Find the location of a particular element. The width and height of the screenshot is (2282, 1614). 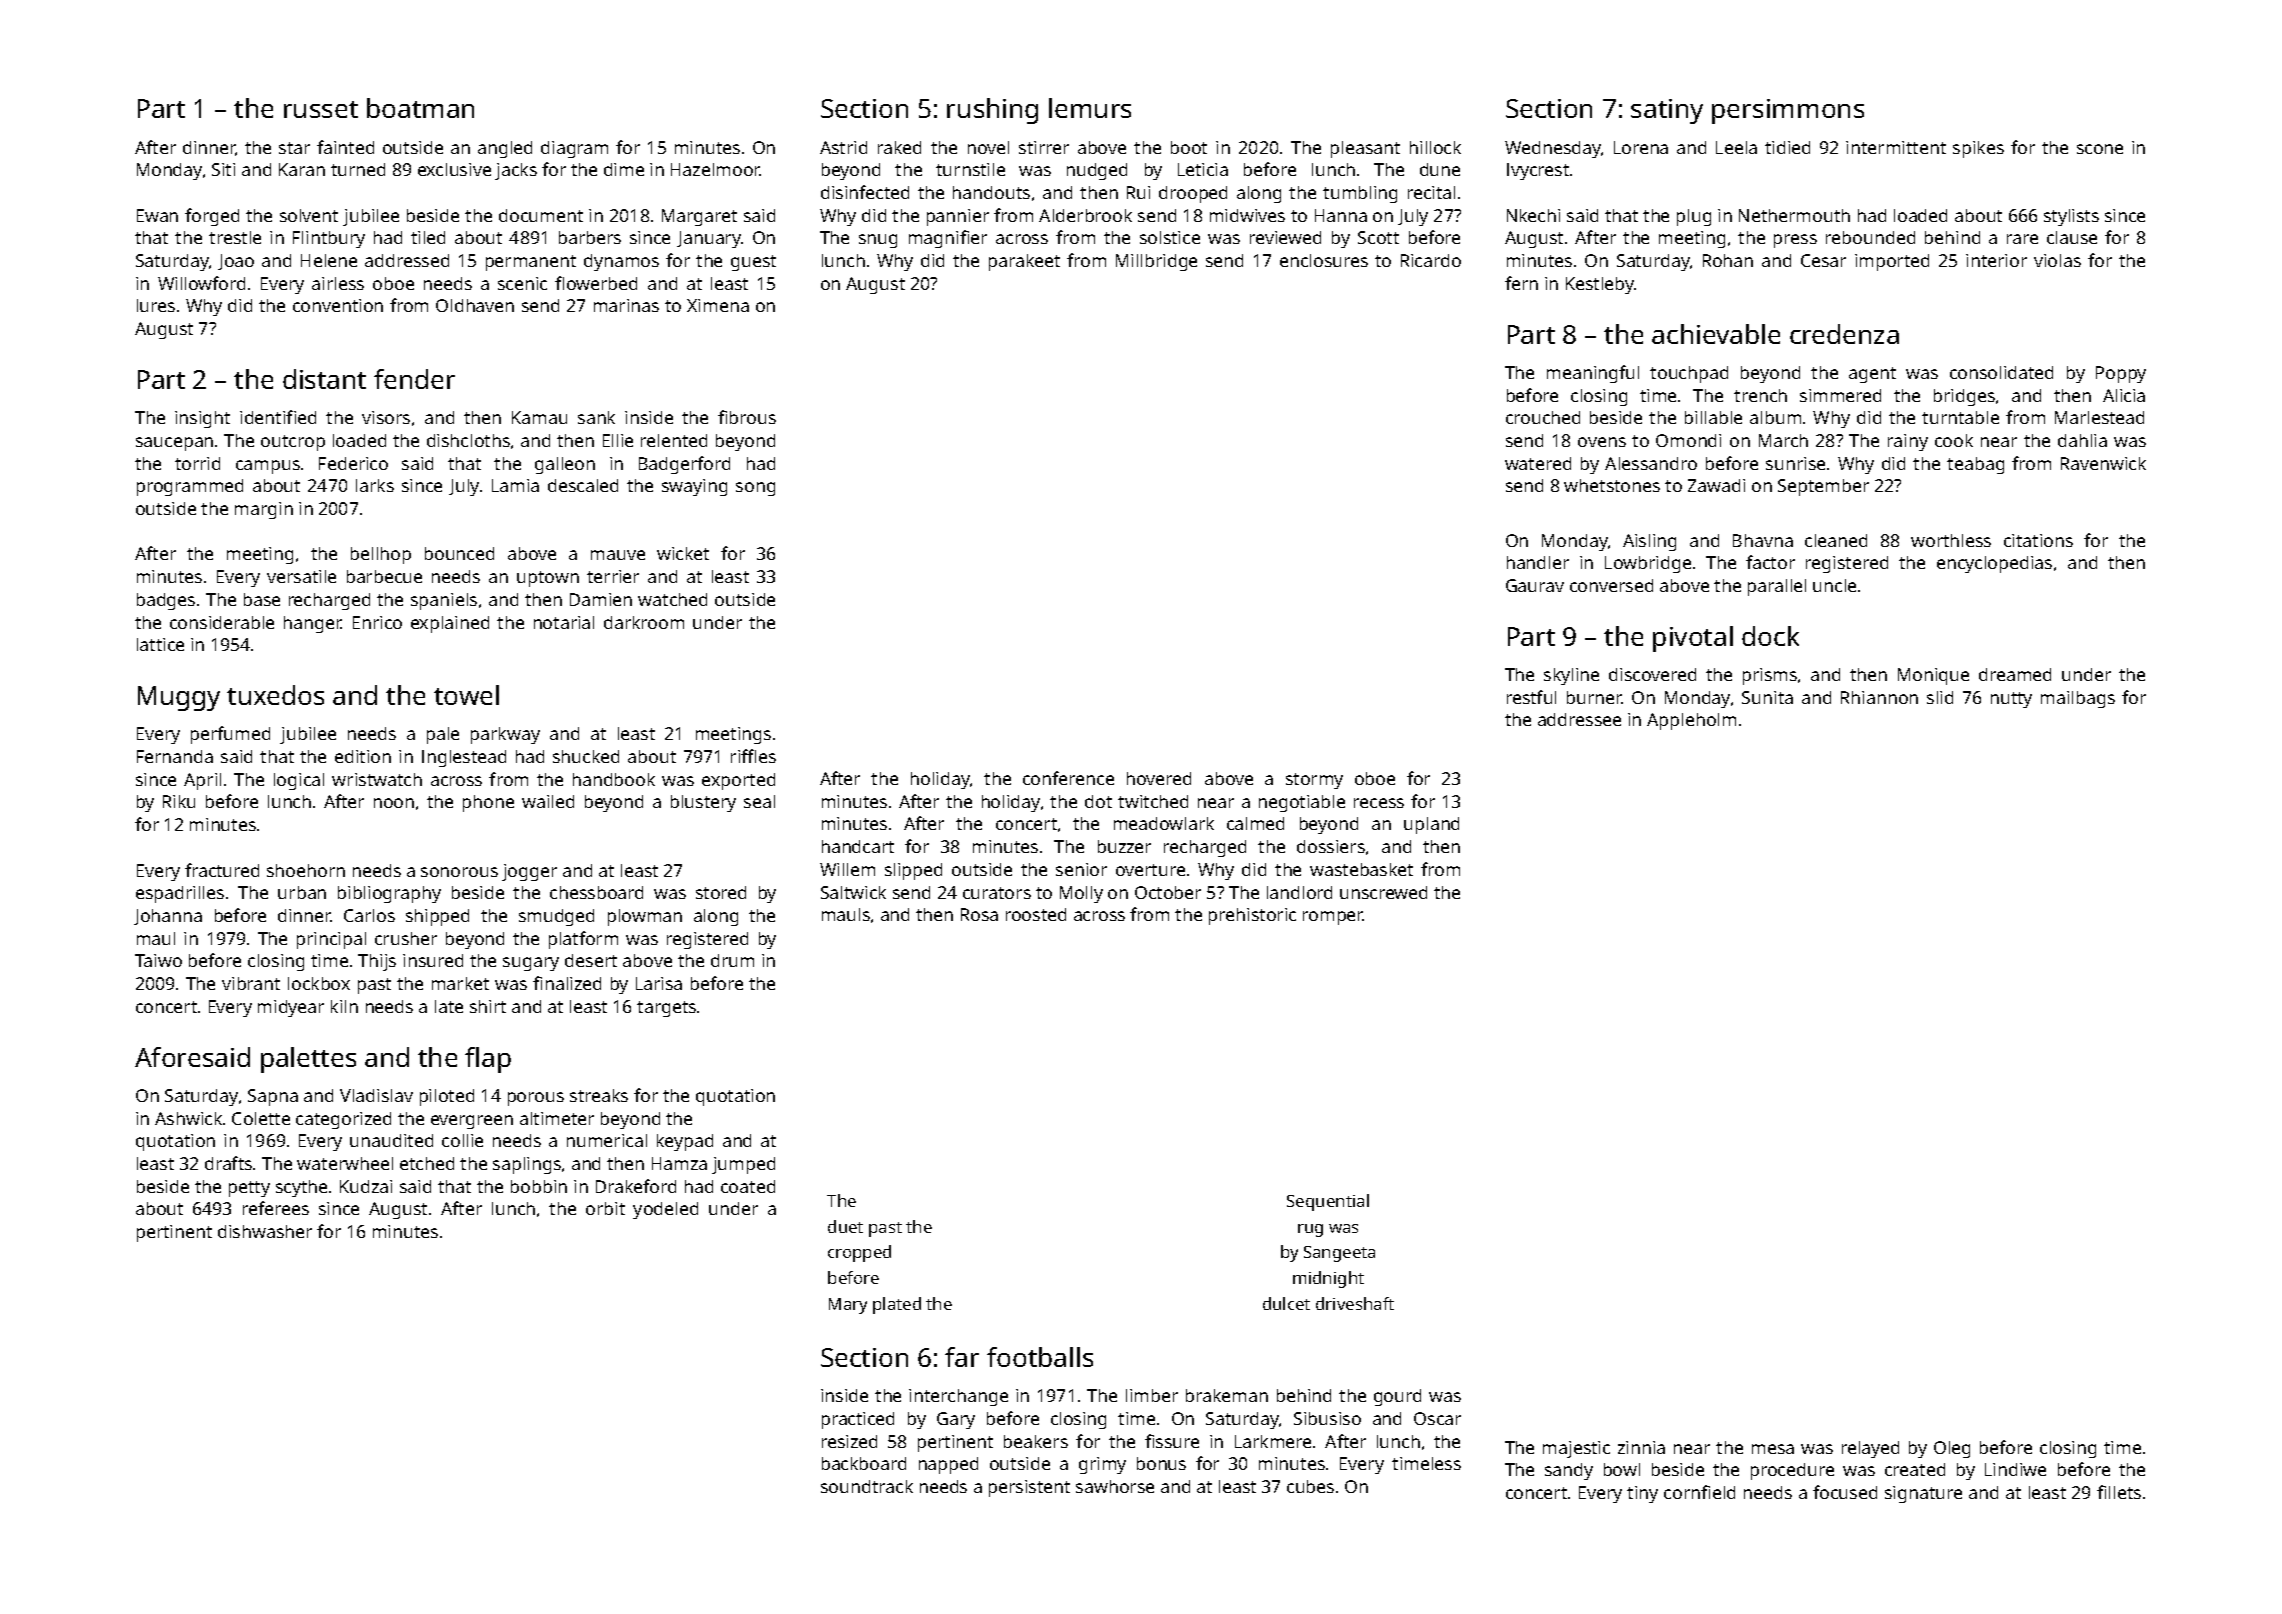

persimmons is located at coordinates (1788, 111).
